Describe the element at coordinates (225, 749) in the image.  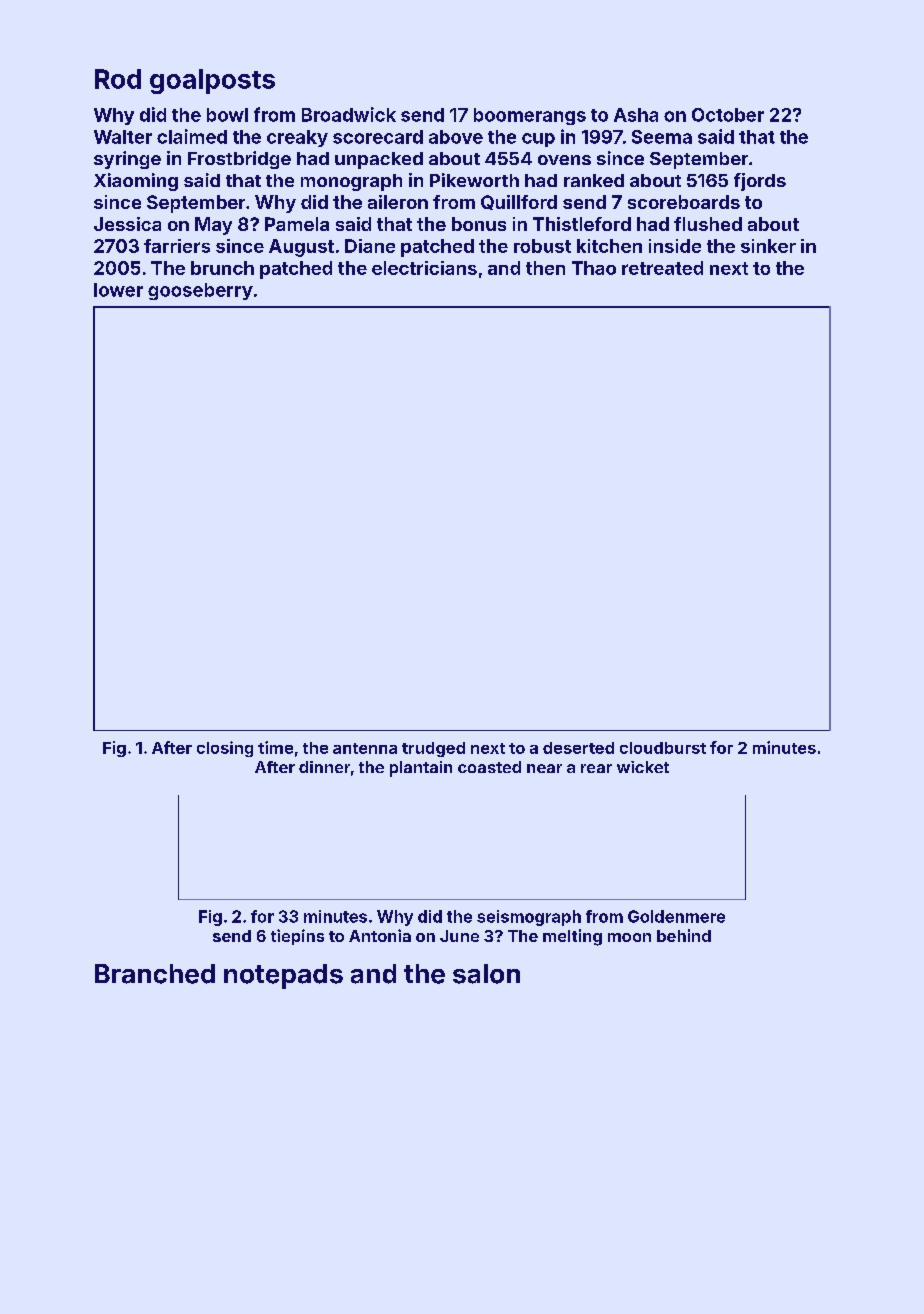
I see `closing` at that location.
